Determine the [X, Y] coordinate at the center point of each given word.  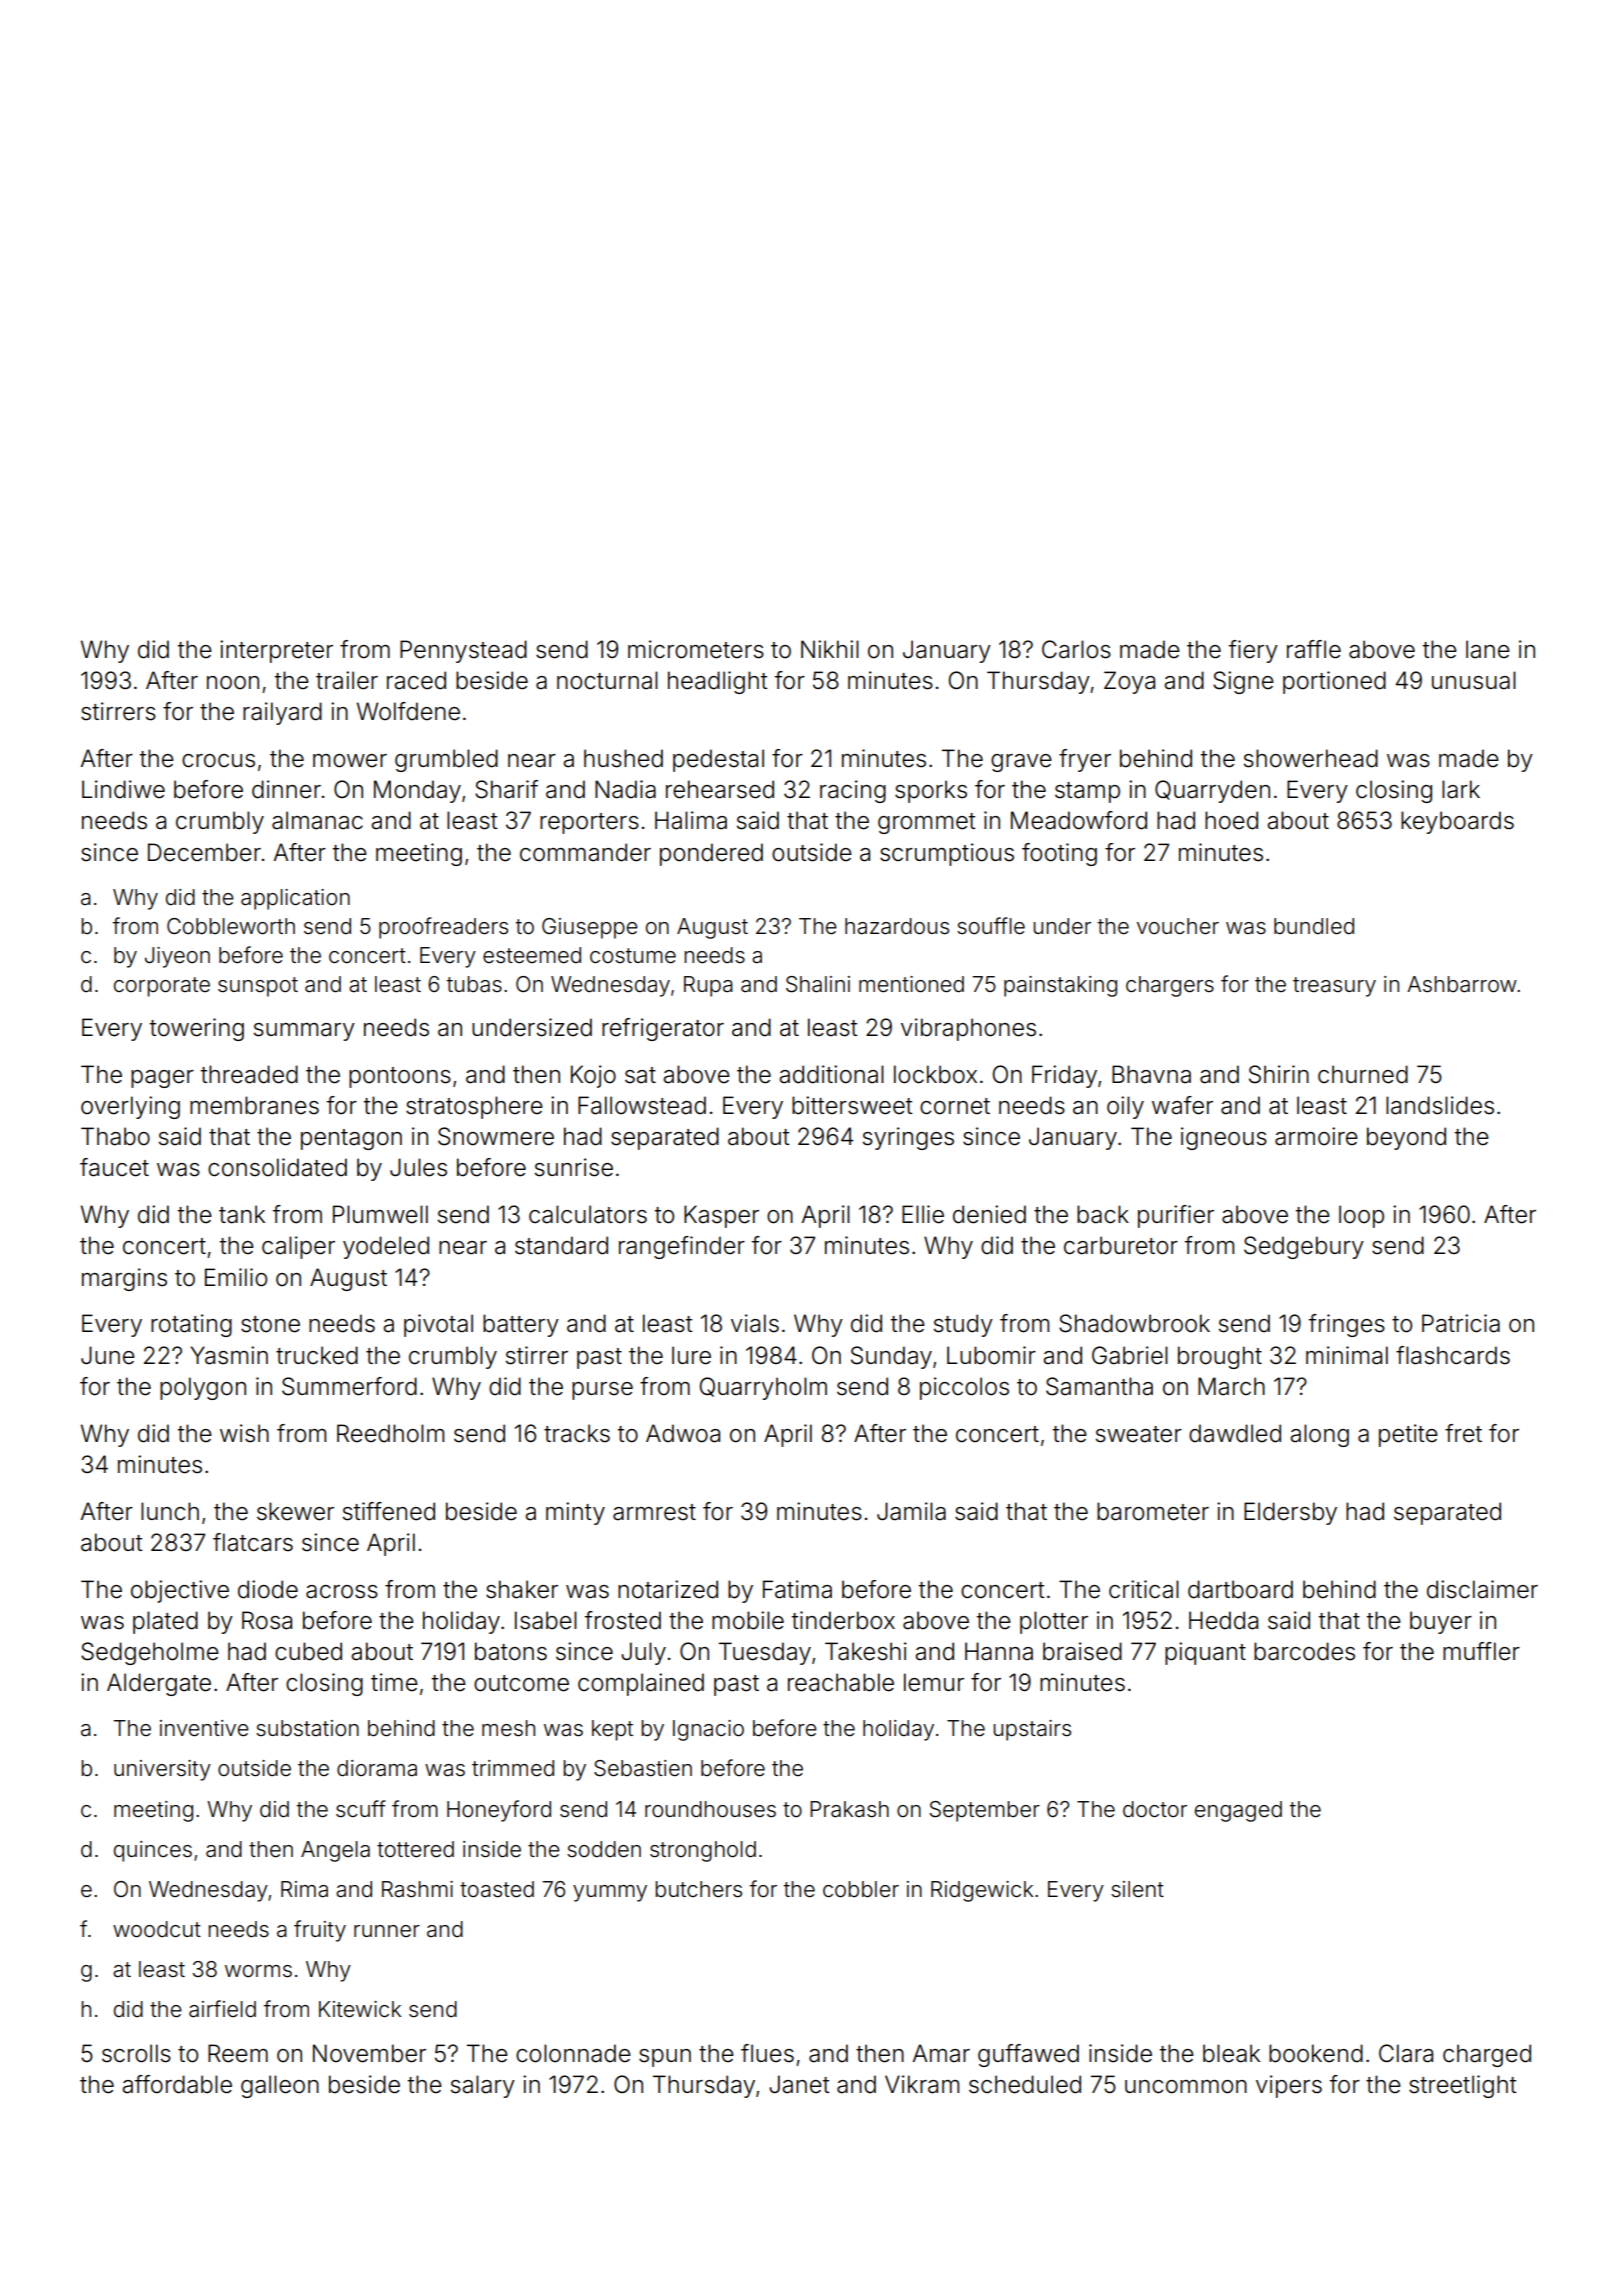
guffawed [1028, 2055]
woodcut [157, 1929]
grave [1021, 763]
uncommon [1186, 2087]
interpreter [276, 651]
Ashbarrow [1462, 984]
